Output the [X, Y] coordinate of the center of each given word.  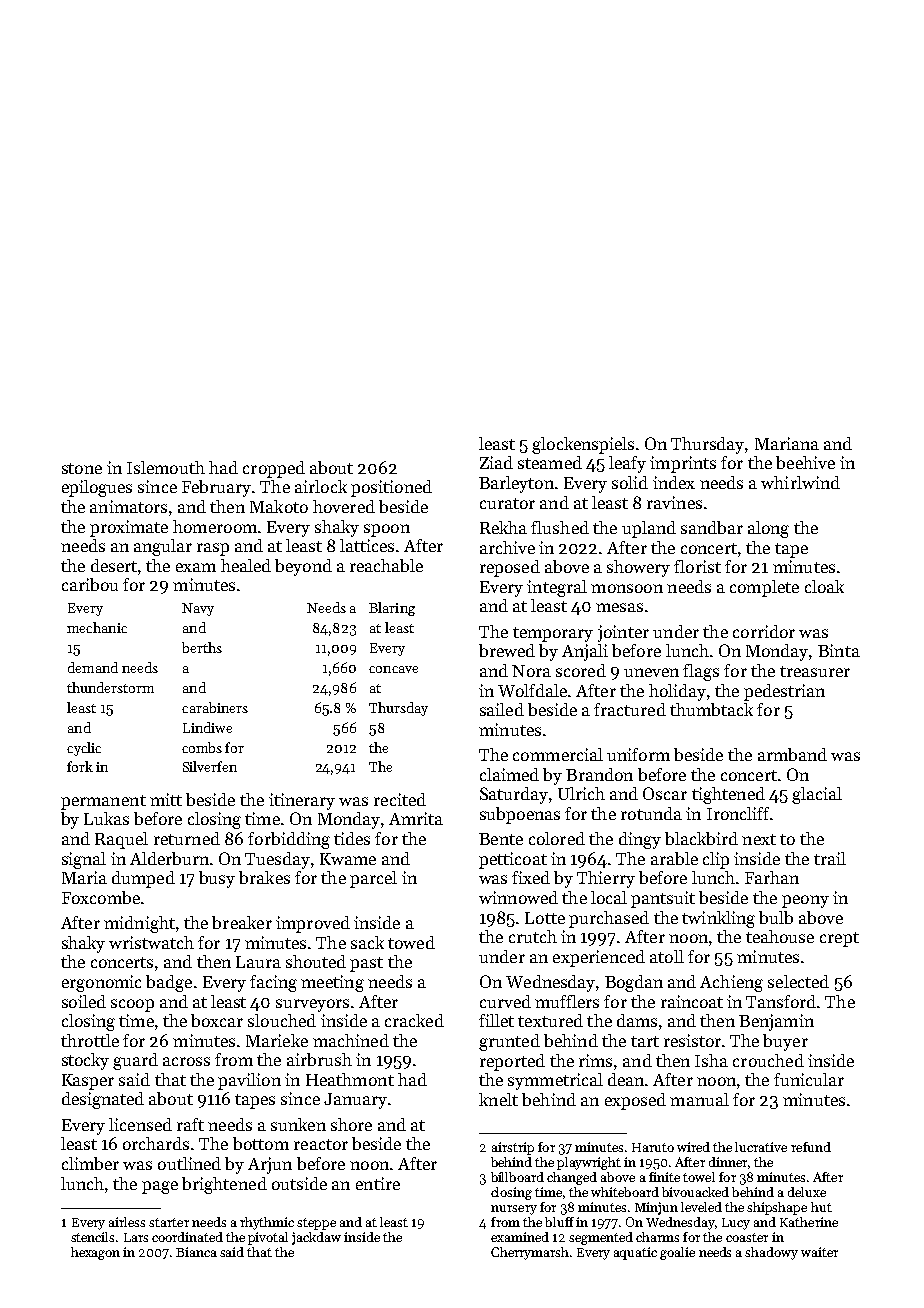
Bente [501, 839]
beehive [805, 462]
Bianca [196, 1252]
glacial [817, 795]
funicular [809, 1079]
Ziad [496, 462]
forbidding [289, 840]
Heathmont [350, 1079]
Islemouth [166, 467]
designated [103, 1100]
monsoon [627, 588]
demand [93, 667]
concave [393, 669]
